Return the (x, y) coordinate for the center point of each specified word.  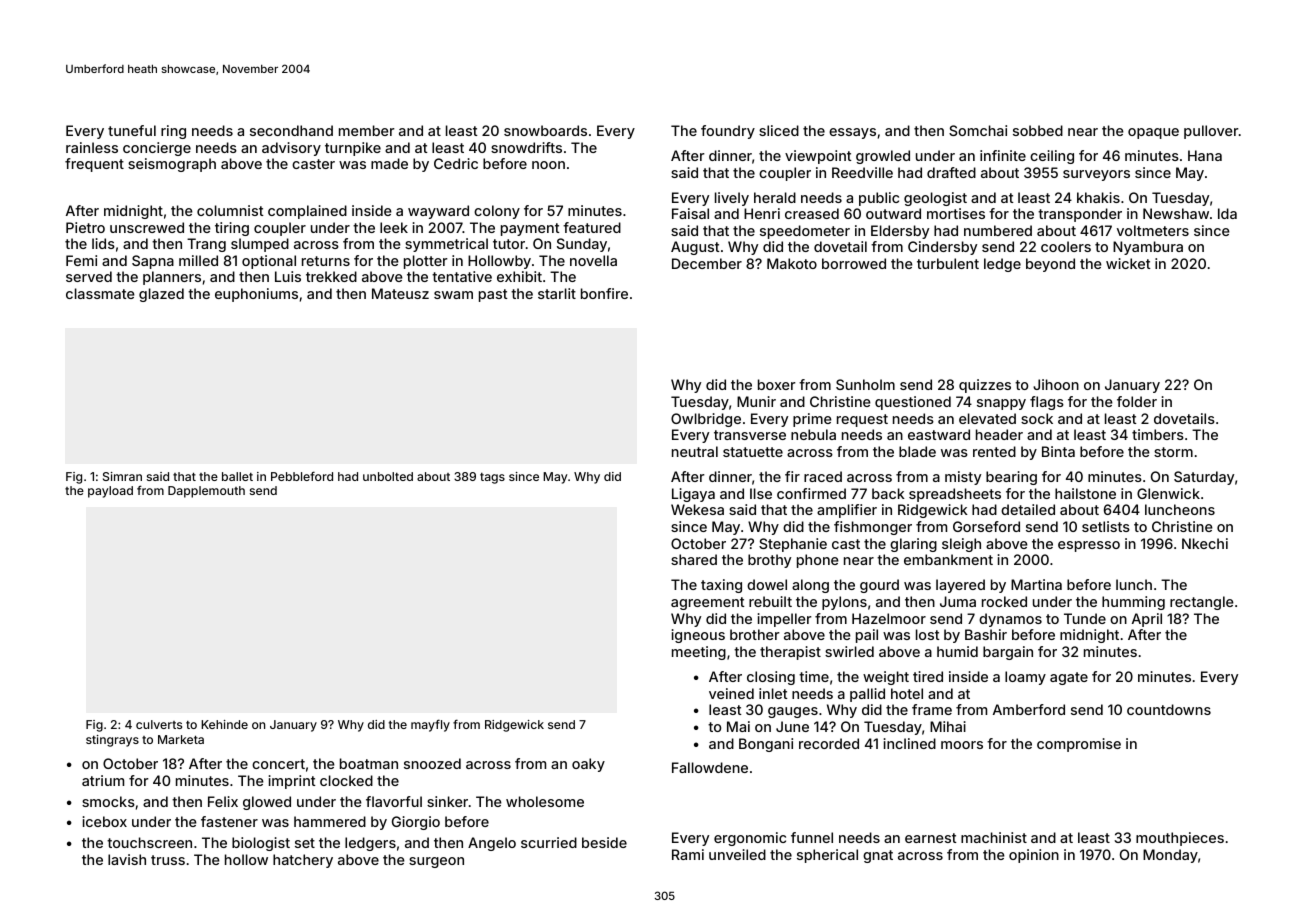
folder (1137, 401)
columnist (230, 210)
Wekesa (697, 509)
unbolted (388, 476)
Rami (688, 854)
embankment (948, 559)
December (707, 263)
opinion (1034, 856)
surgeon (436, 862)
